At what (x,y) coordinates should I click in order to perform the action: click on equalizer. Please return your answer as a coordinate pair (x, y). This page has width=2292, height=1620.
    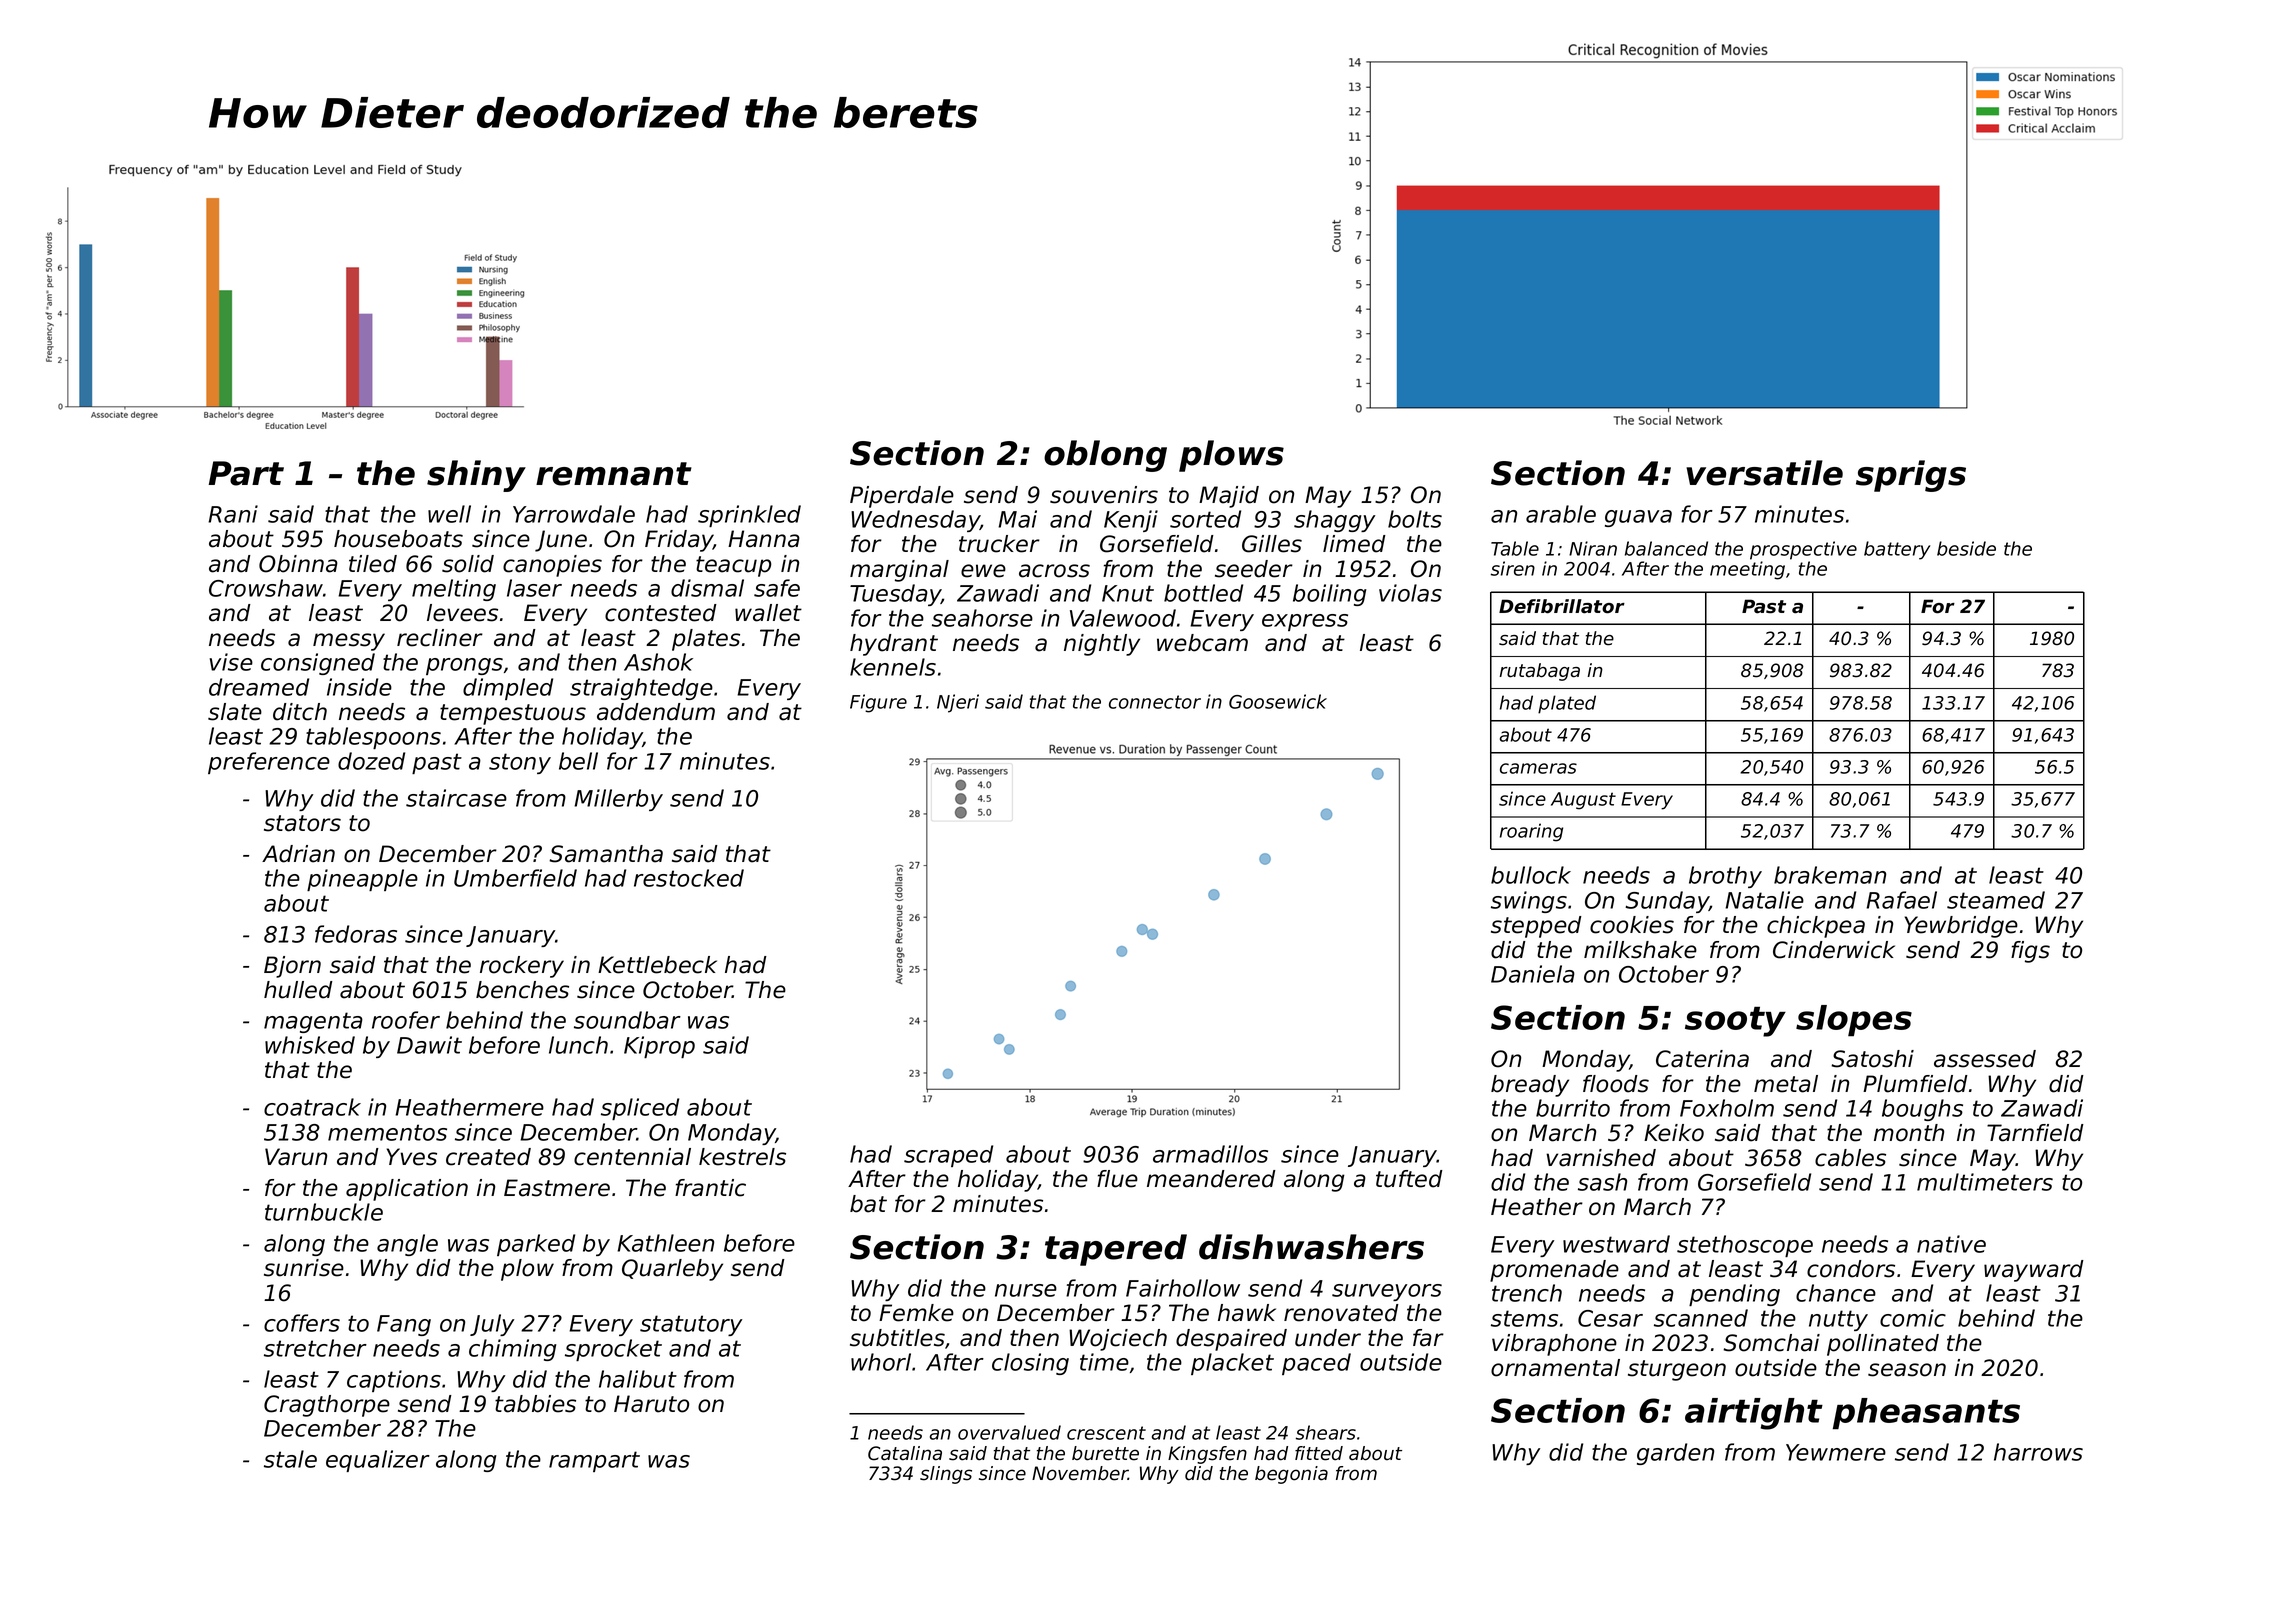
    Looking at the image, I should click on (378, 1461).
